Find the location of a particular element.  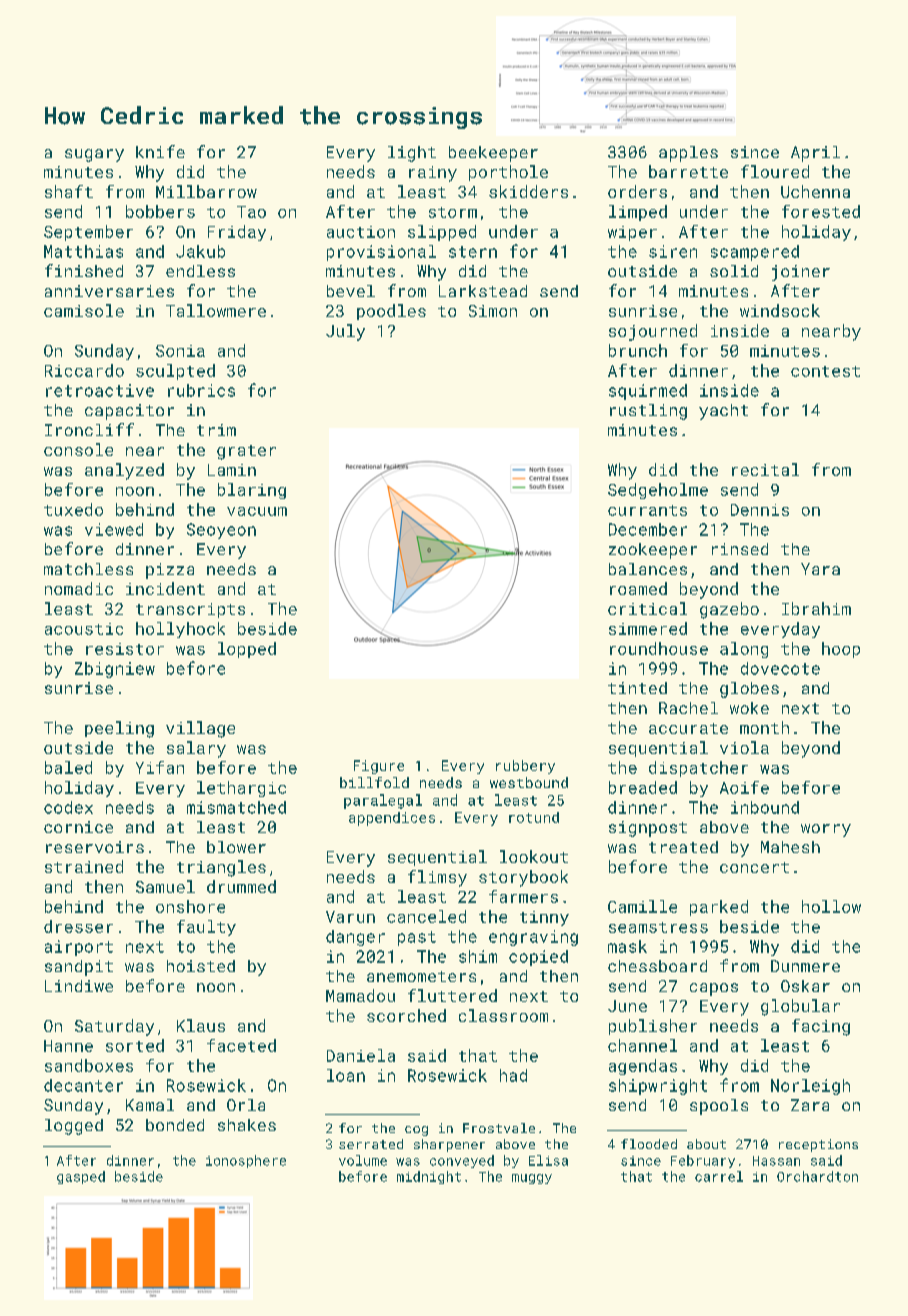

Tallowmere is located at coordinates (216, 310).
